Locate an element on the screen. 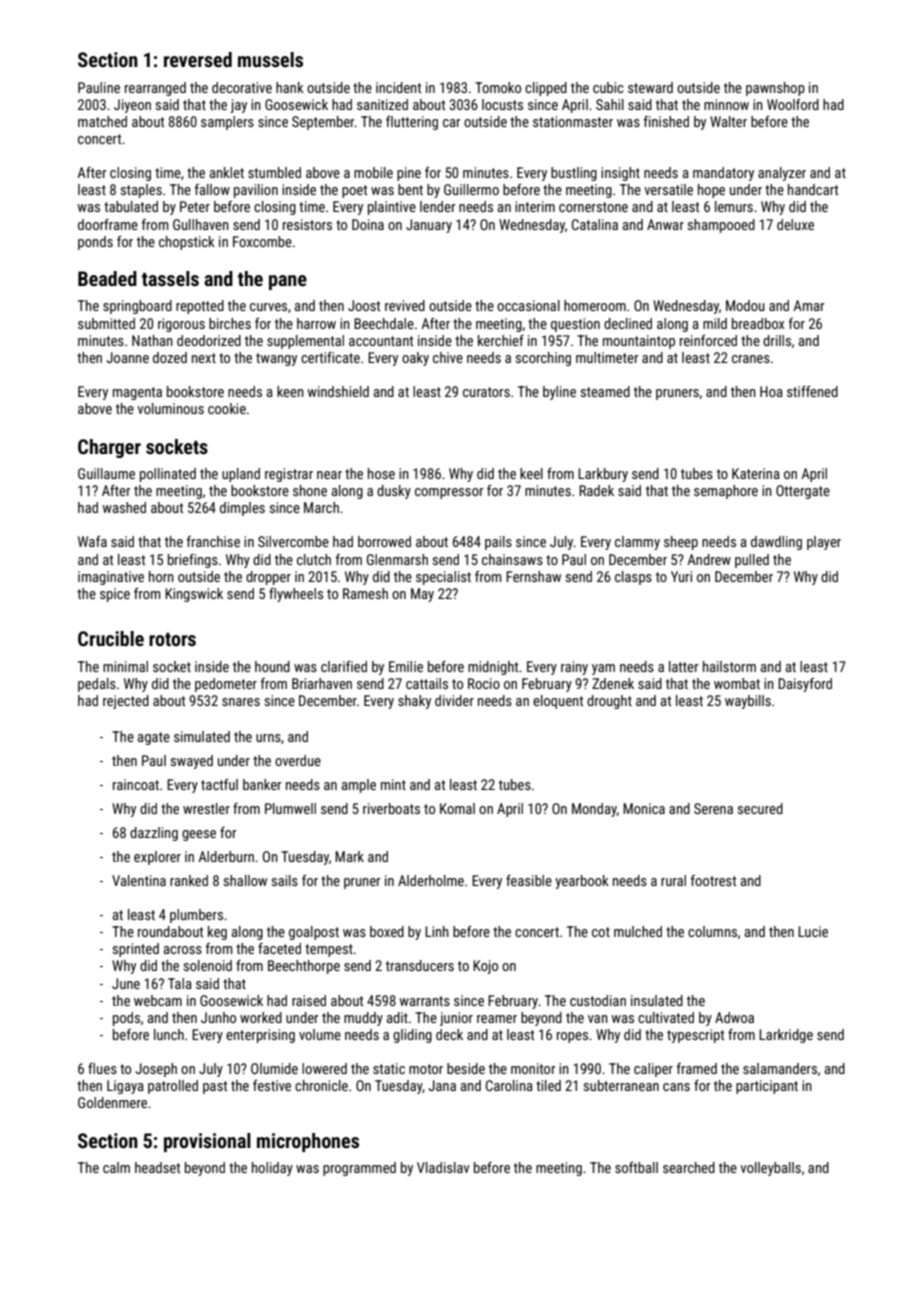 This screenshot has height=1308, width=924. Charger is located at coordinates (109, 448).
